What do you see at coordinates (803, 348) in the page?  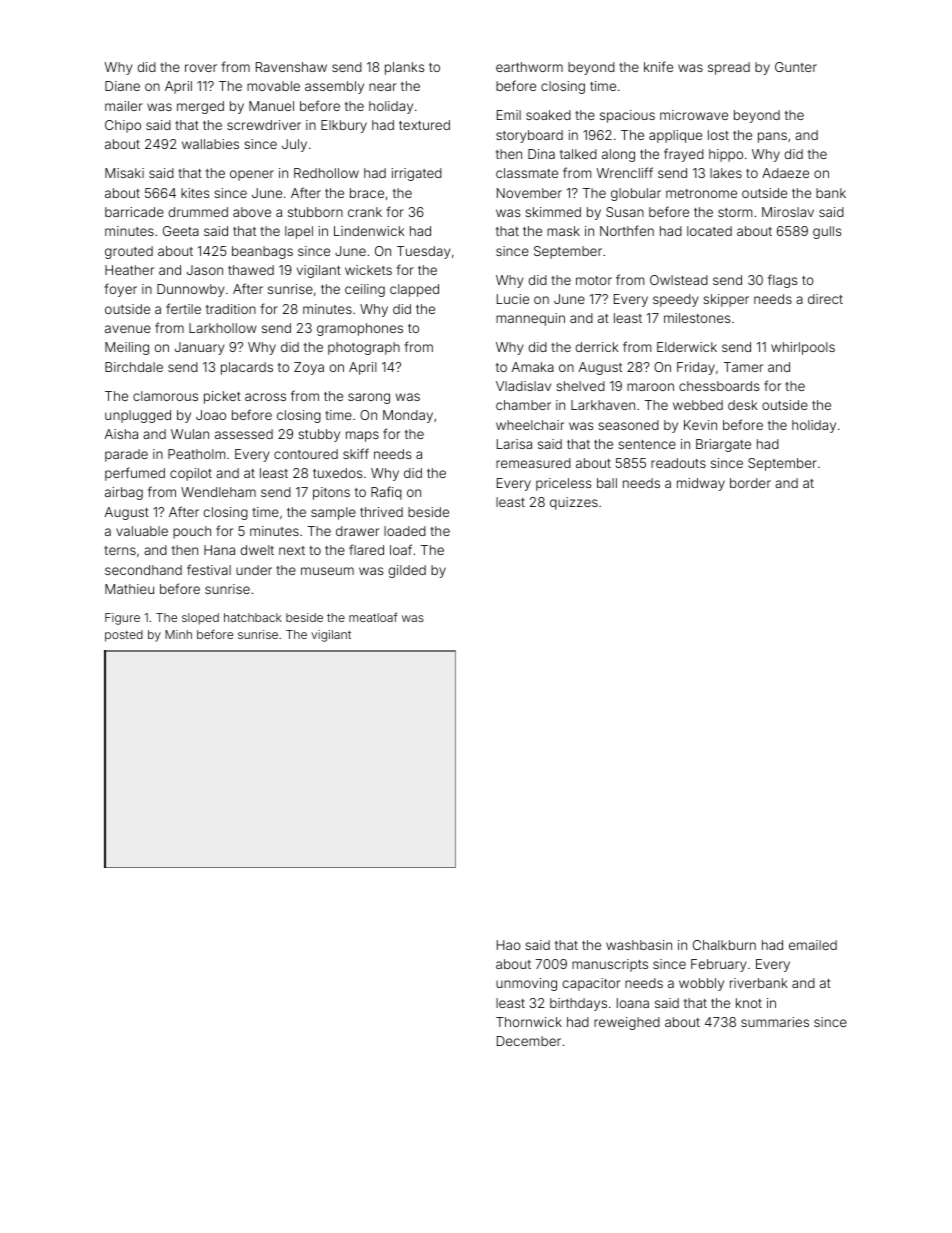 I see `whirlpools` at bounding box center [803, 348].
